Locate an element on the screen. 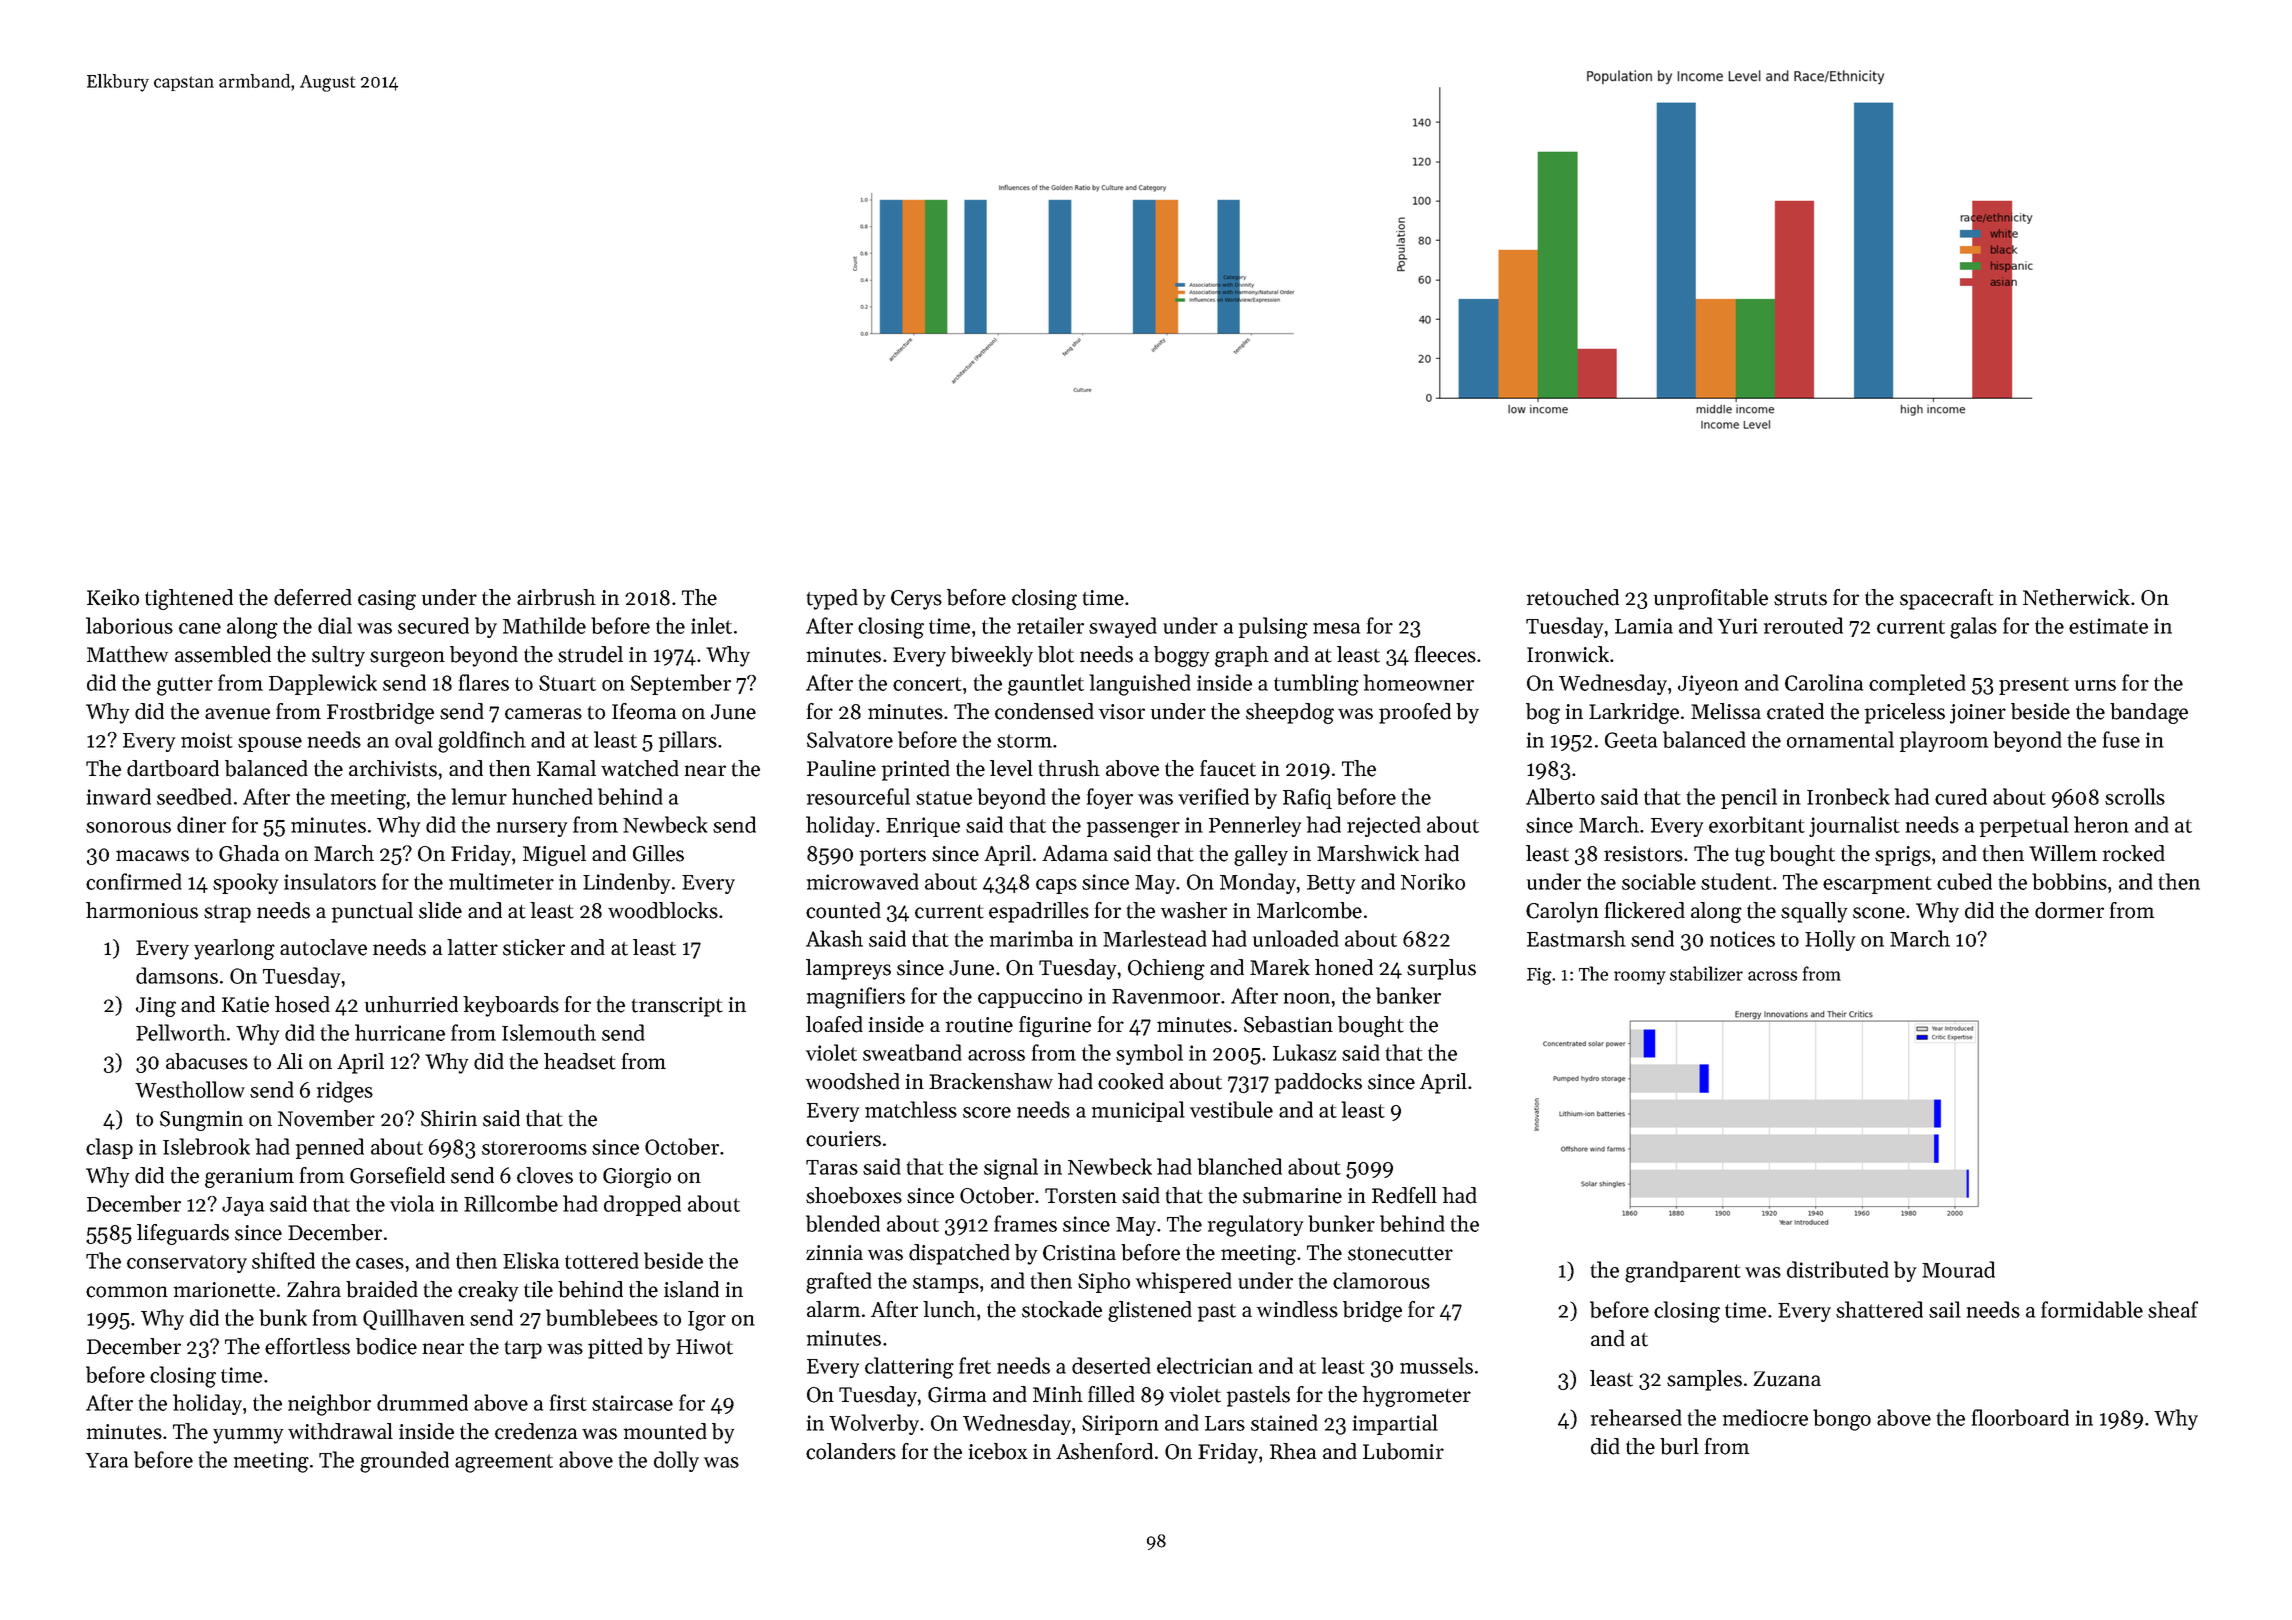 This screenshot has height=1620, width=2292. airbrush is located at coordinates (556, 597).
